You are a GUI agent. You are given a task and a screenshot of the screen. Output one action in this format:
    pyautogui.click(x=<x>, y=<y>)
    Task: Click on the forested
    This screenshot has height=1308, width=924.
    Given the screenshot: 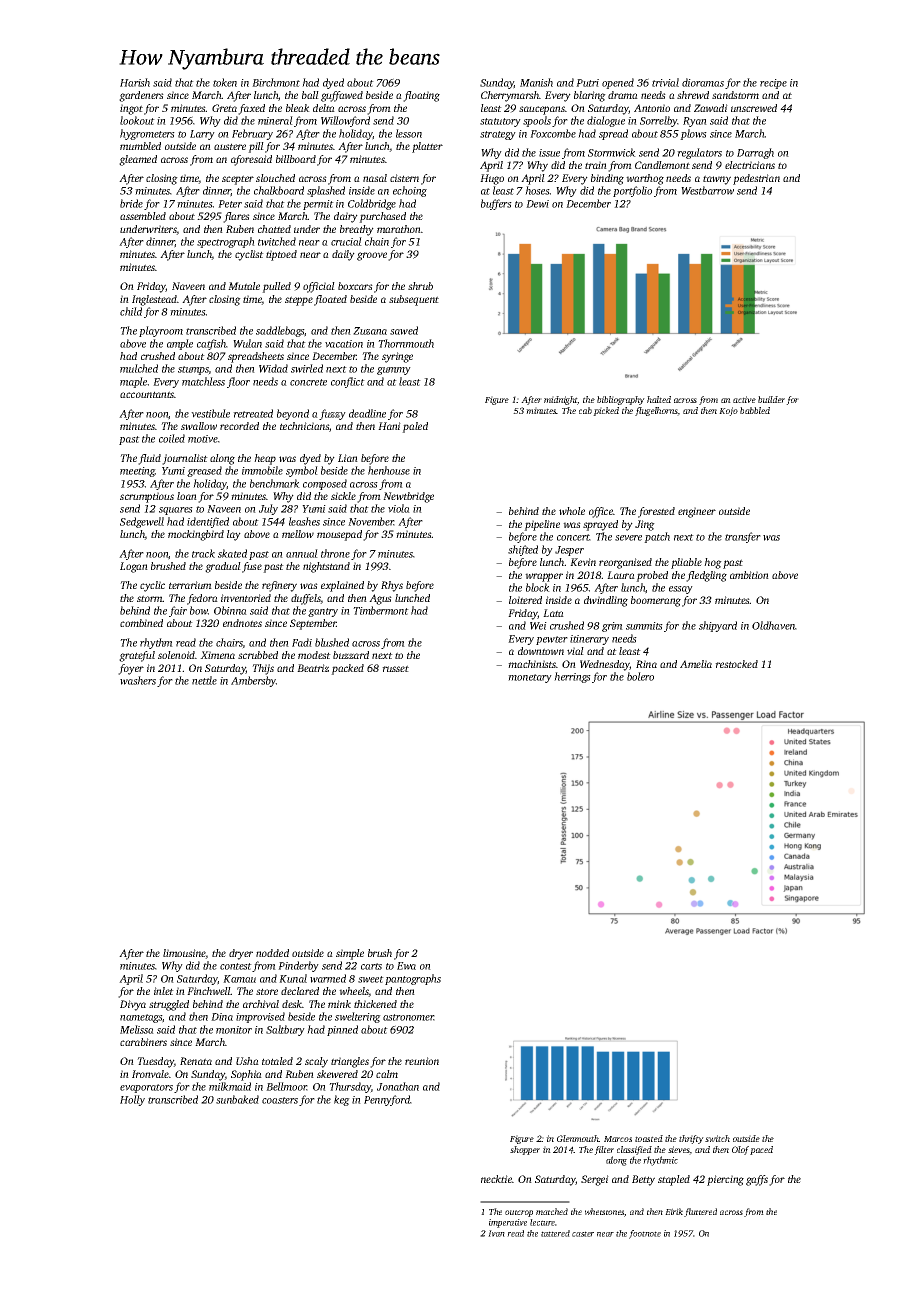 What is the action you would take?
    pyautogui.click(x=656, y=512)
